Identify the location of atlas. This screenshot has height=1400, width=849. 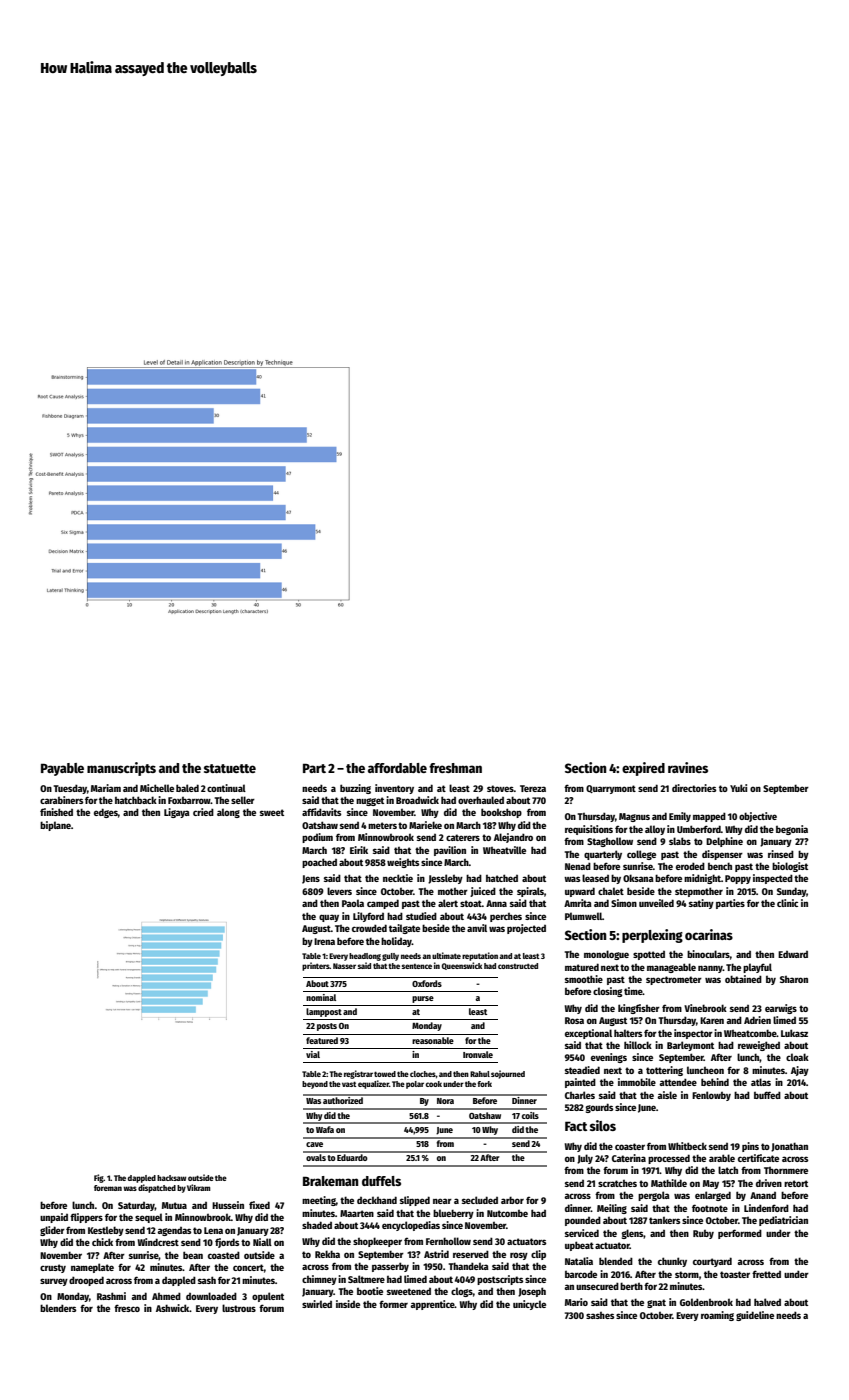
(761, 1082).
